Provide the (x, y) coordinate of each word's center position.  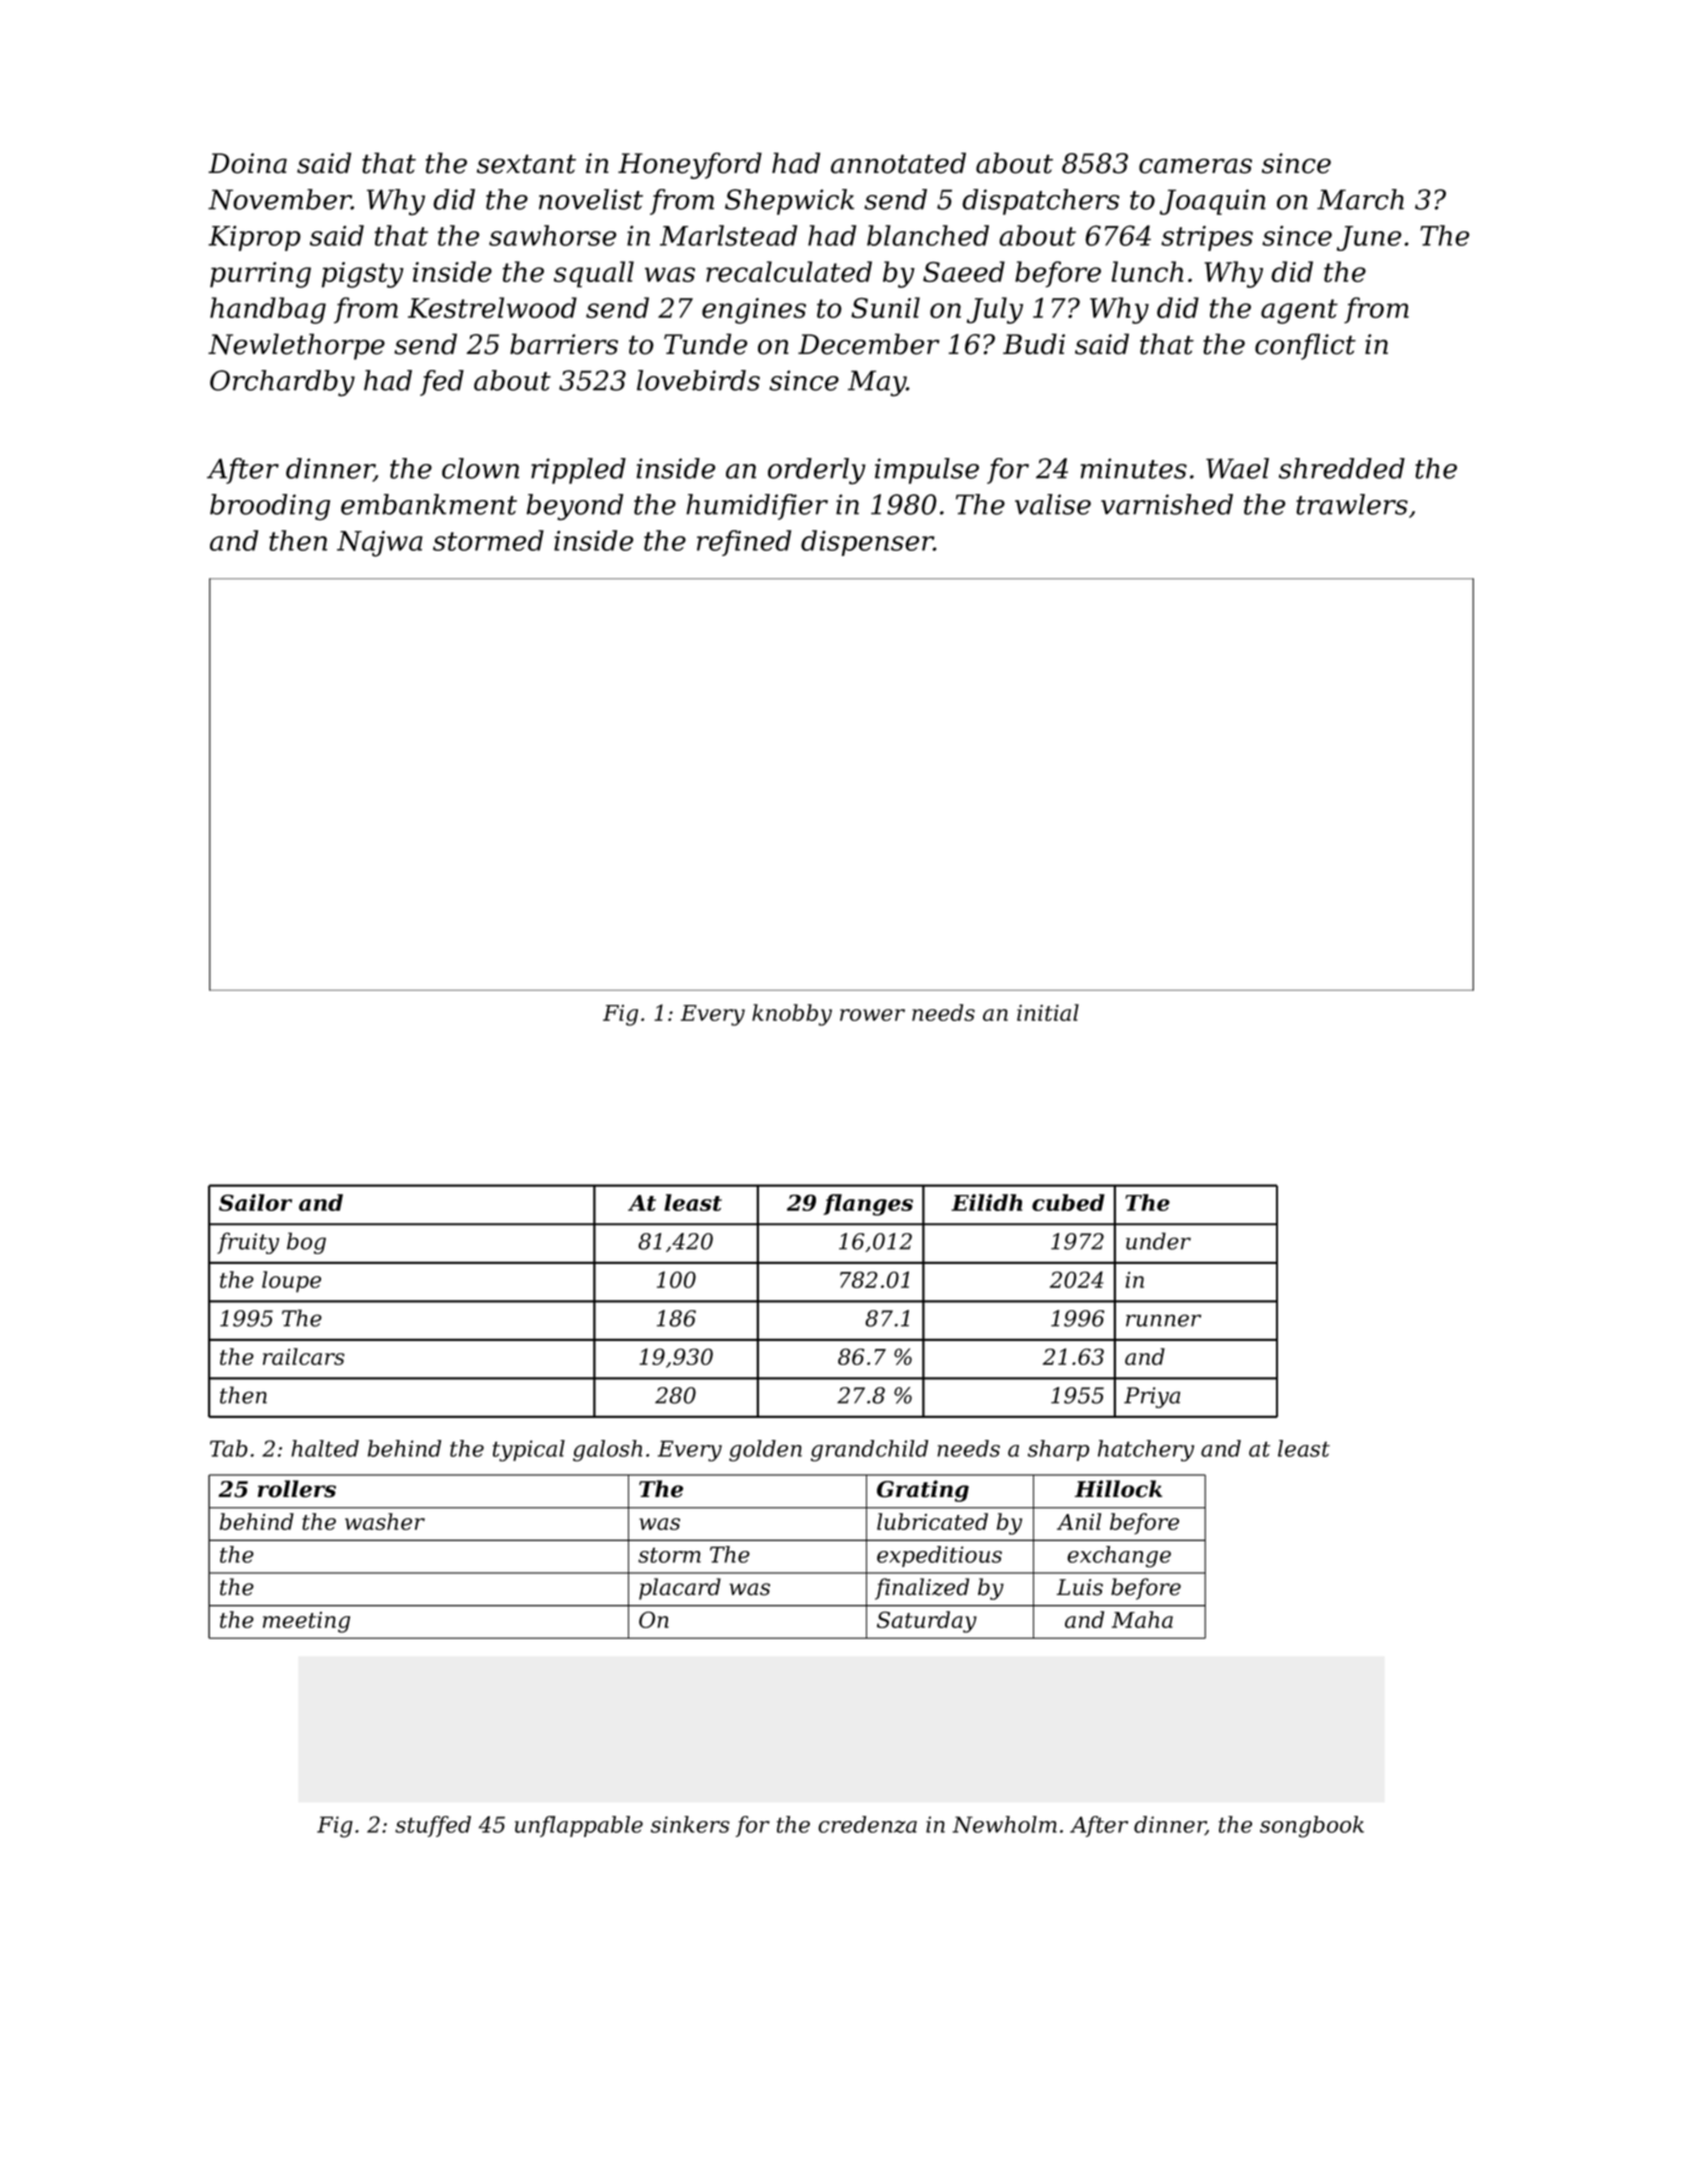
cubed (1068, 1202)
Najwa (380, 543)
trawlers (1352, 504)
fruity (248, 1243)
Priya (1152, 1397)
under (1158, 1241)
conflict (1305, 346)
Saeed (964, 271)
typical (529, 1451)
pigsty (363, 275)
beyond (574, 507)
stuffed (433, 1826)
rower (872, 1015)
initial (1048, 1012)
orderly (817, 471)
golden (765, 1451)
